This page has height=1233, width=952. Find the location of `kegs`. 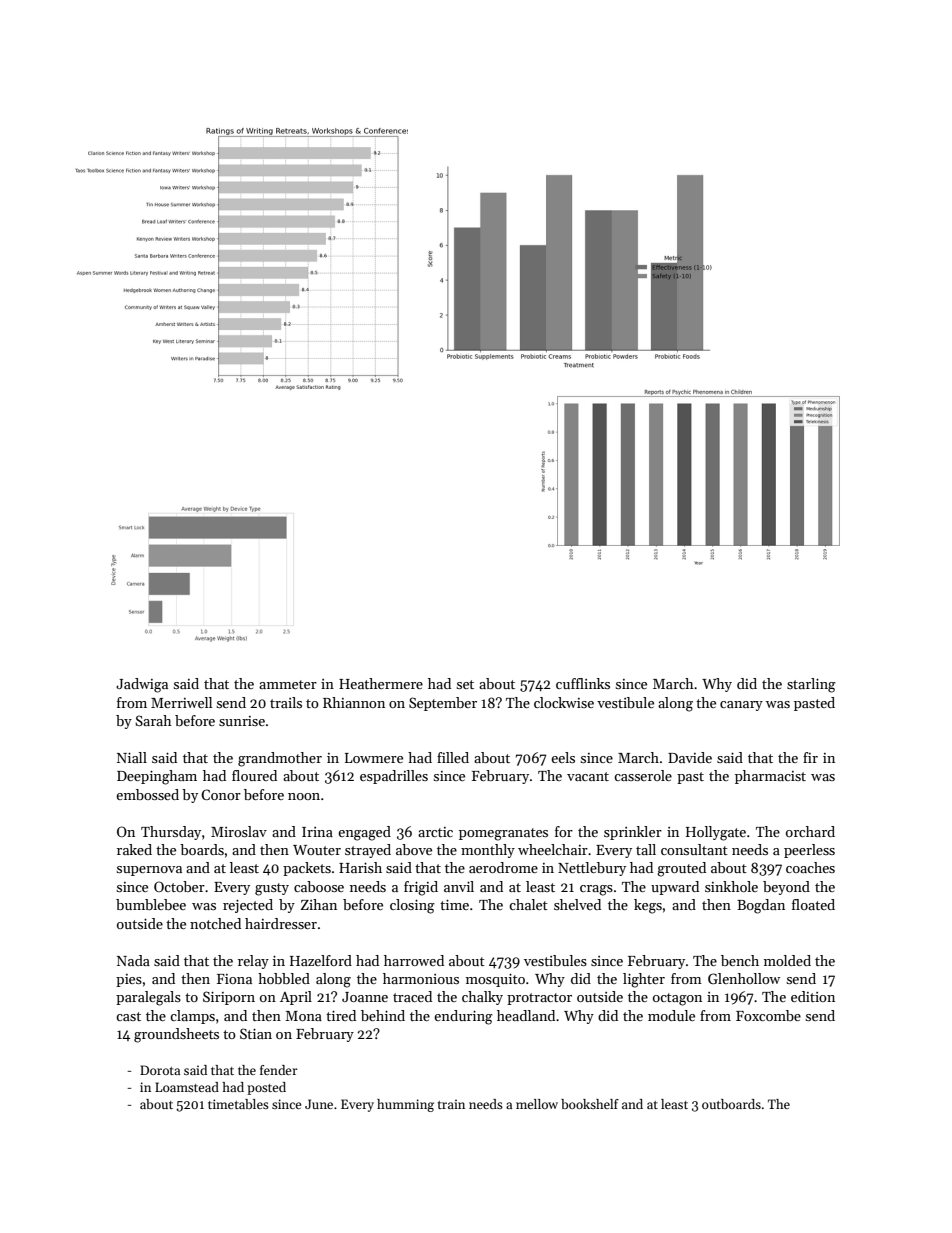

kegs is located at coordinates (648, 906).
